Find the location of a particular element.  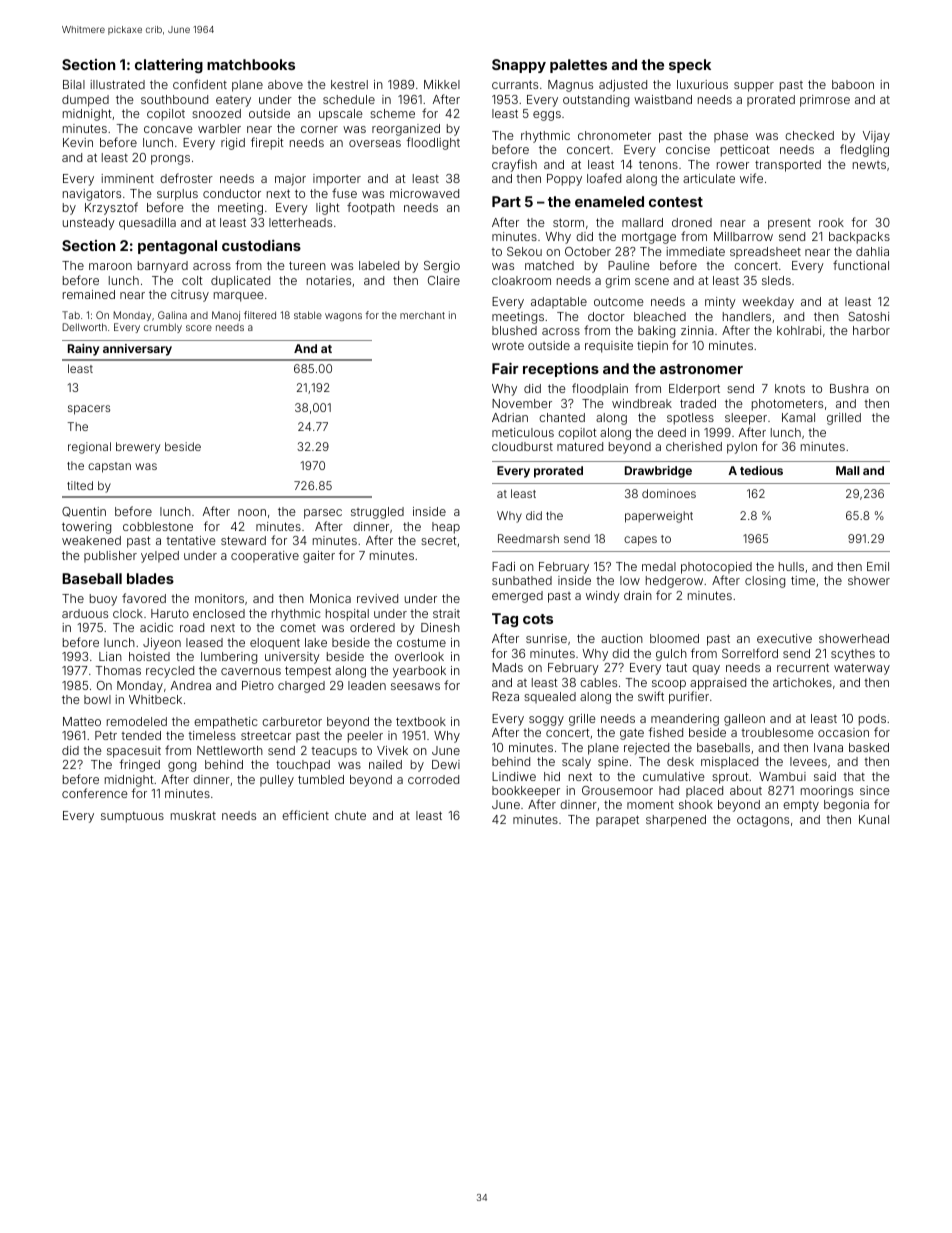

bloomed is located at coordinates (674, 638).
